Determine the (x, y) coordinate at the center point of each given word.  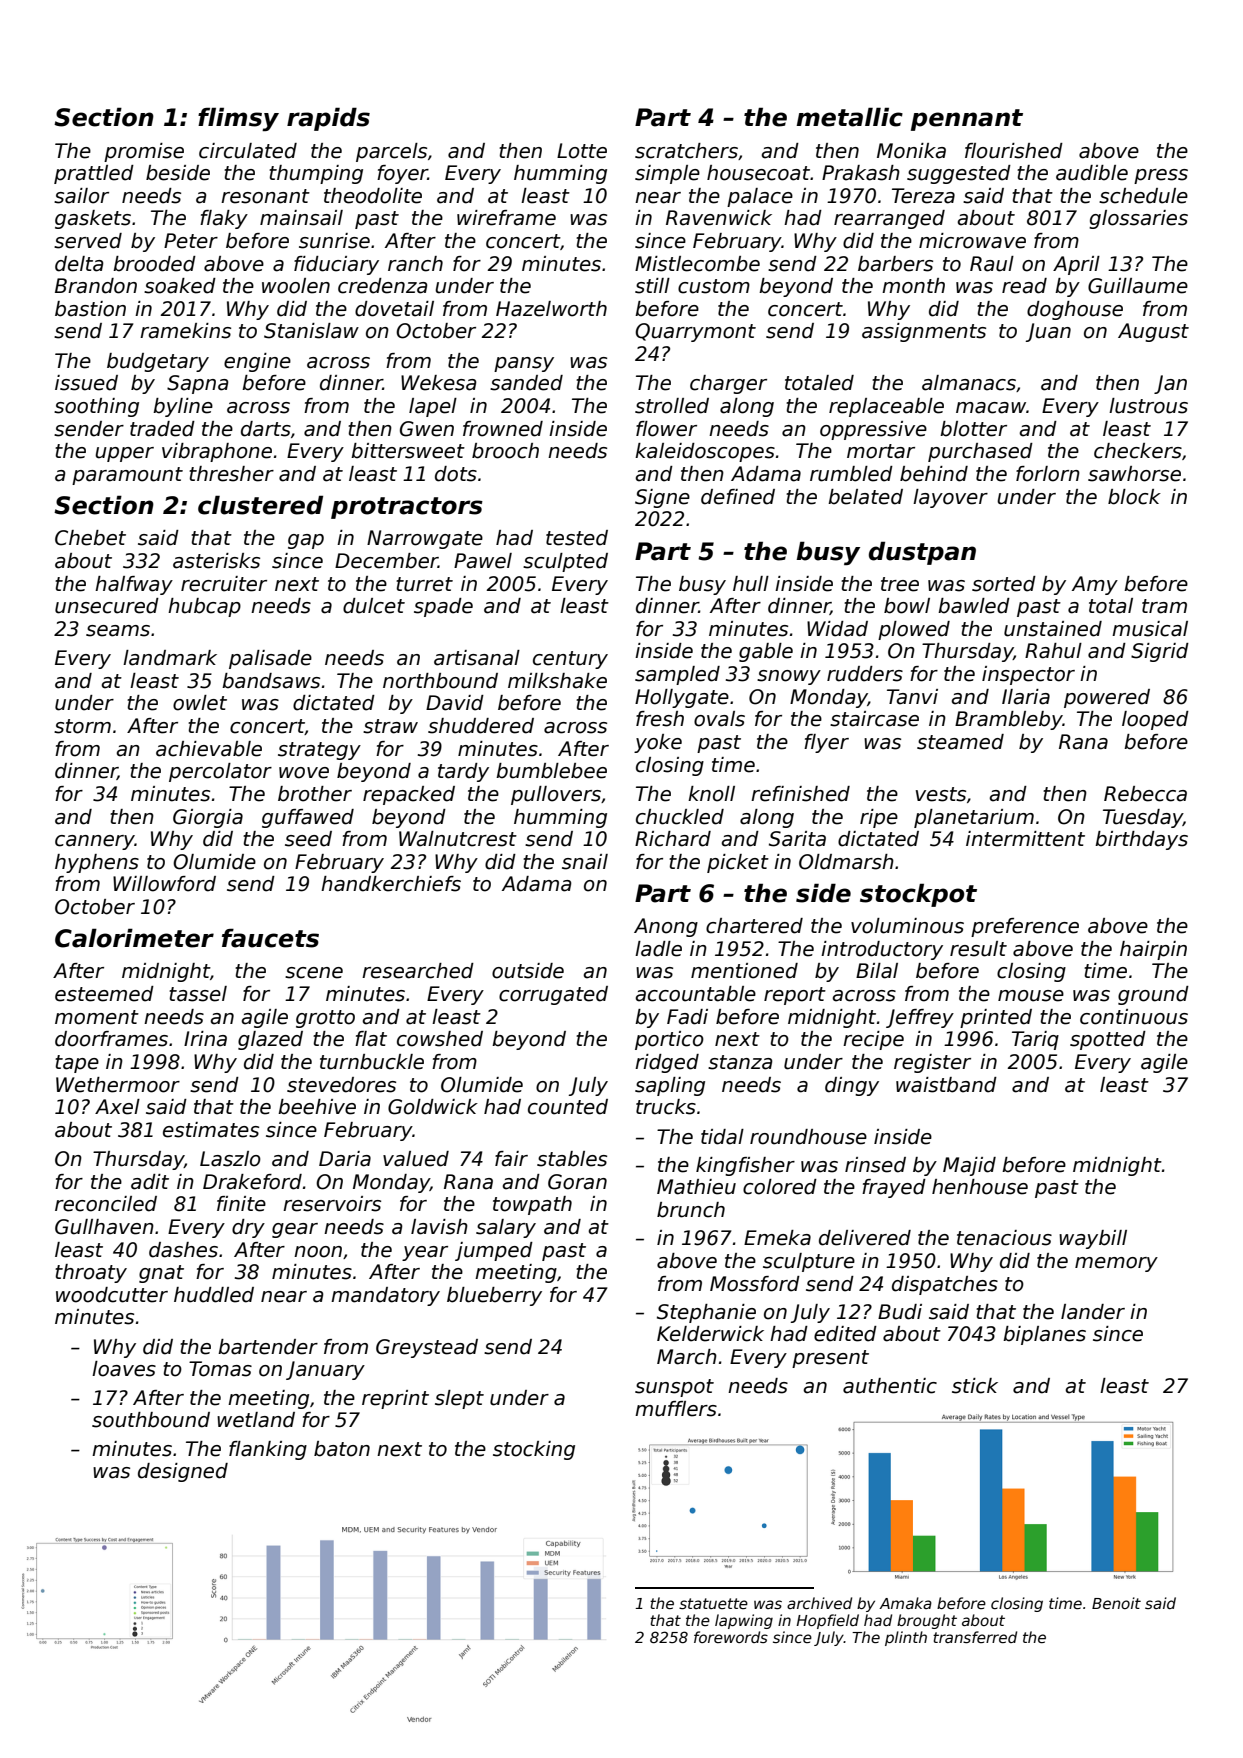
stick (975, 1386)
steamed (960, 742)
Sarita (797, 839)
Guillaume (1138, 286)
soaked (180, 286)
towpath (532, 1205)
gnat (161, 1274)
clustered (260, 505)
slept (459, 1399)
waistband (946, 1085)
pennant (967, 120)
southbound (151, 1420)
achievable (209, 749)
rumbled (851, 474)
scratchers (686, 151)
